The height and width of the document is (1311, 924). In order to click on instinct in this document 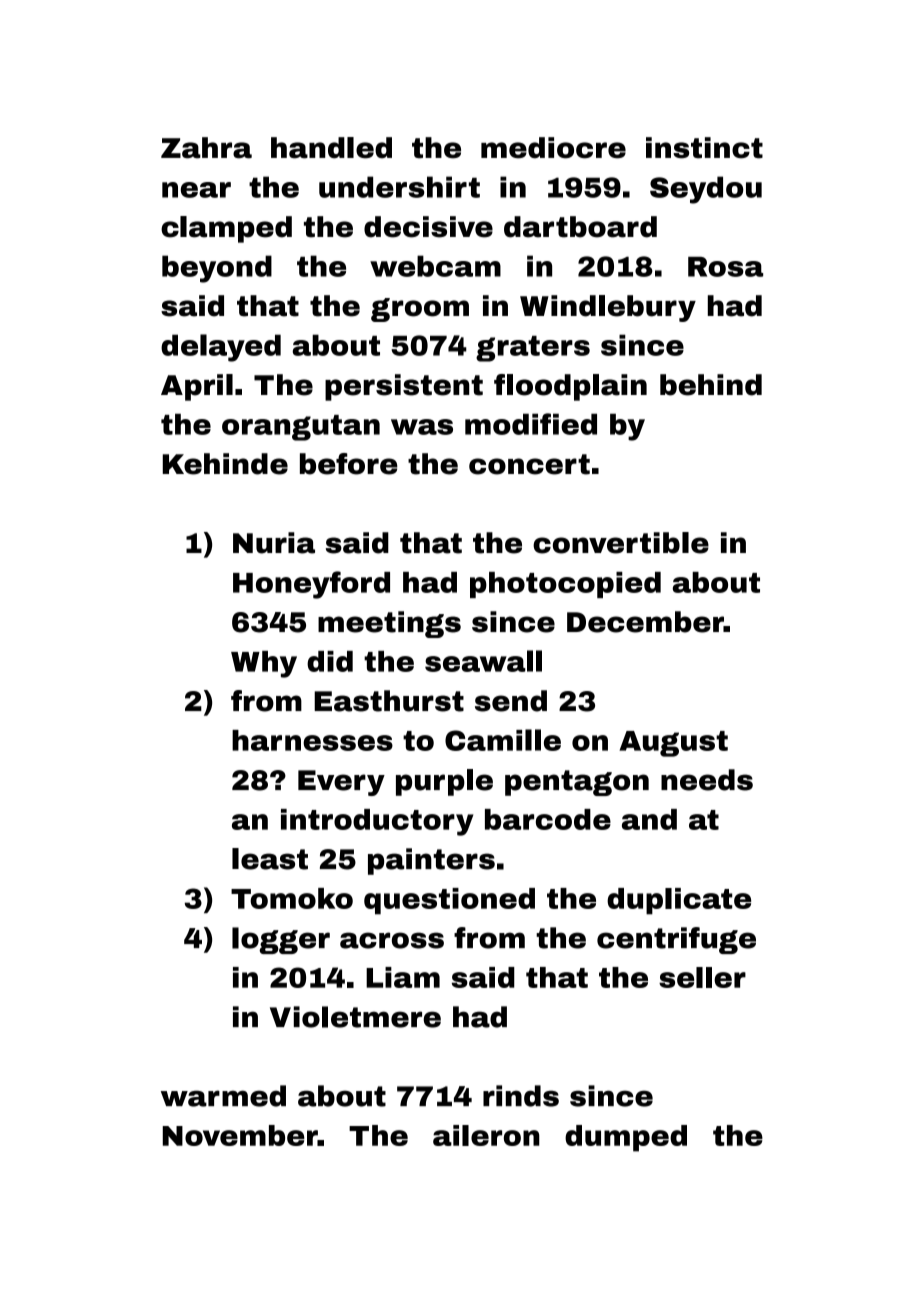, I will do `click(704, 148)`.
